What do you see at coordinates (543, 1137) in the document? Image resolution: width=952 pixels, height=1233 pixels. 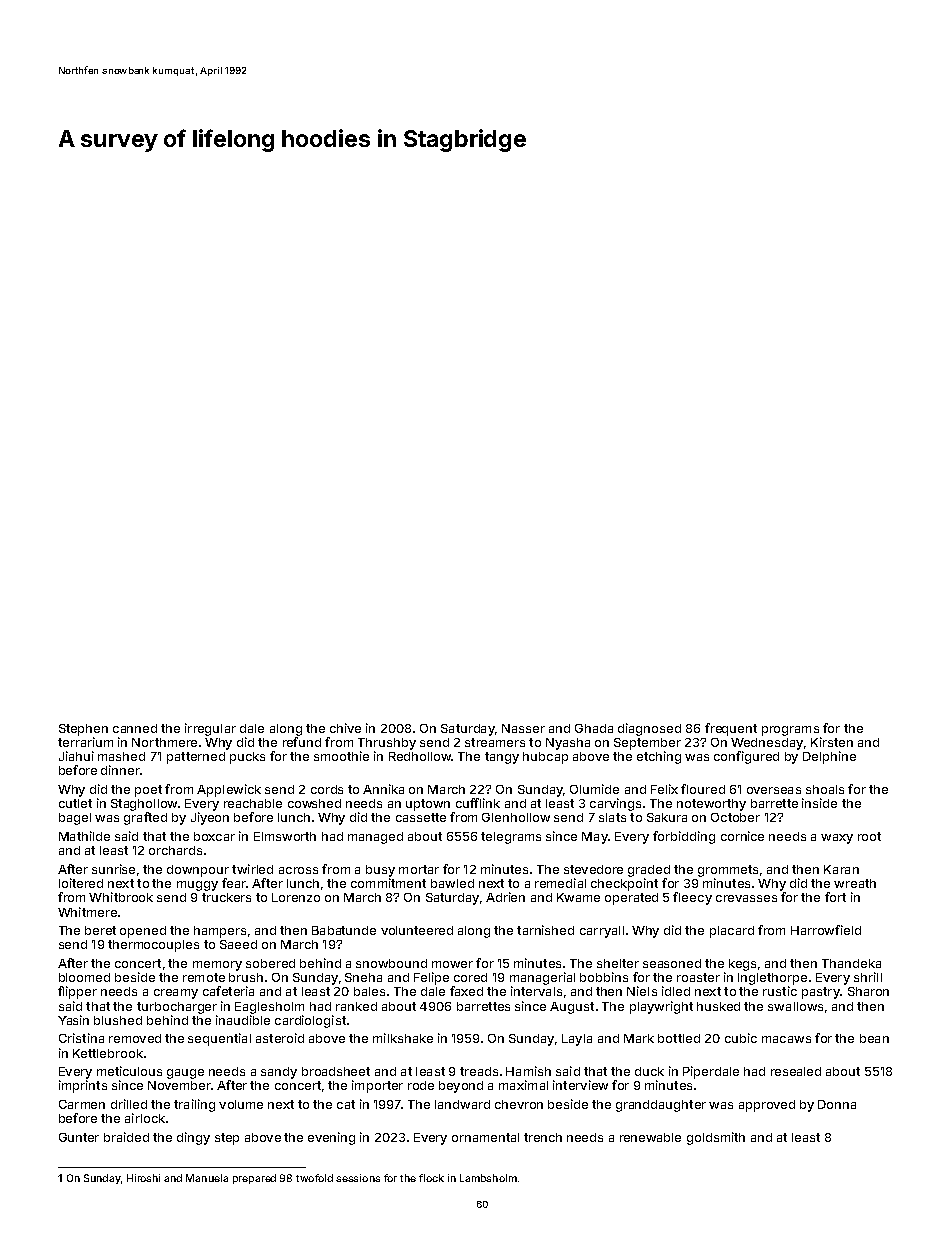 I see `trench` at bounding box center [543, 1137].
